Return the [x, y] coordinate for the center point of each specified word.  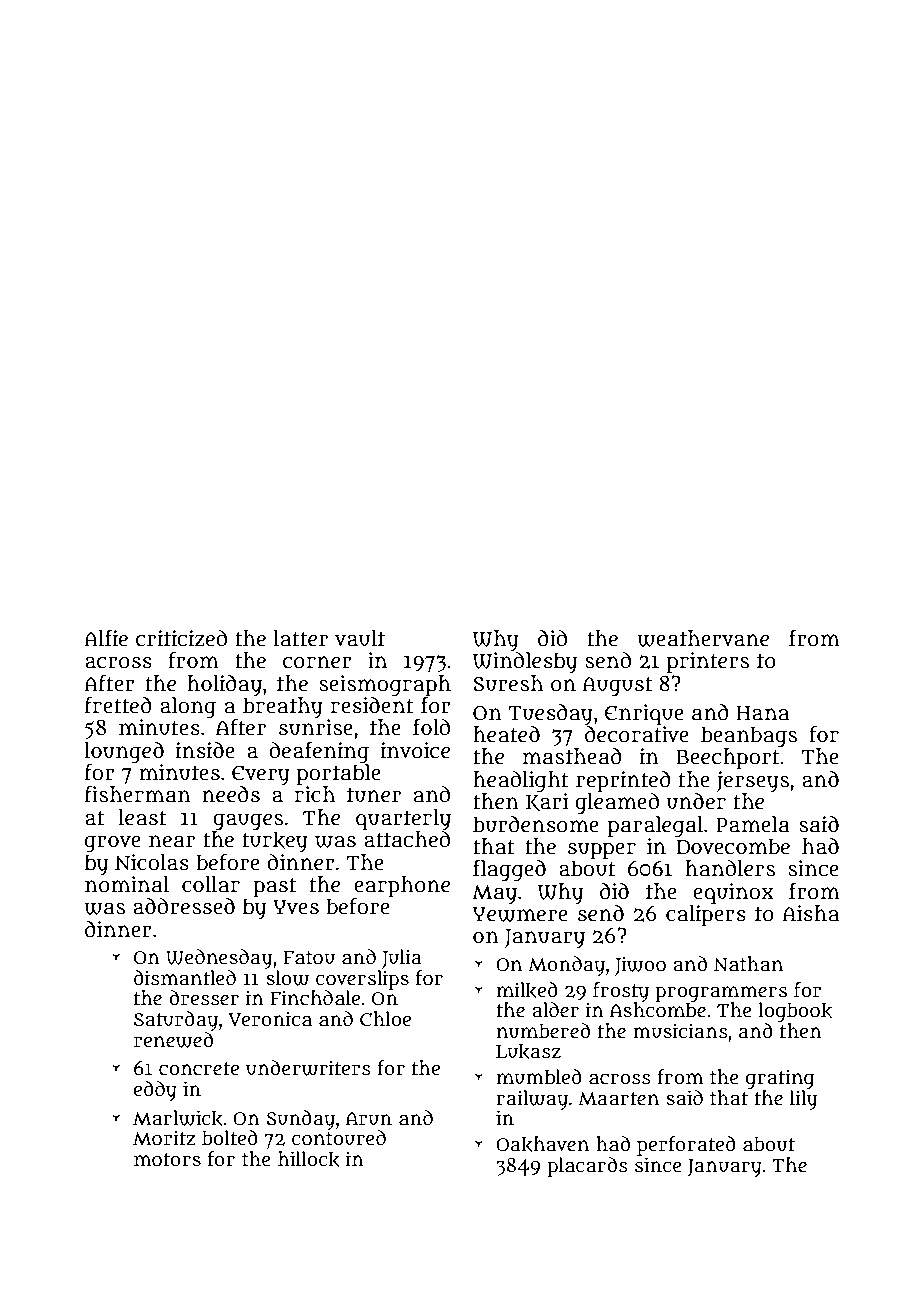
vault [360, 638]
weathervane [703, 638]
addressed [184, 906]
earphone [402, 886]
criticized [181, 638]
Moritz [164, 1138]
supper [602, 851]
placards [587, 1167]
